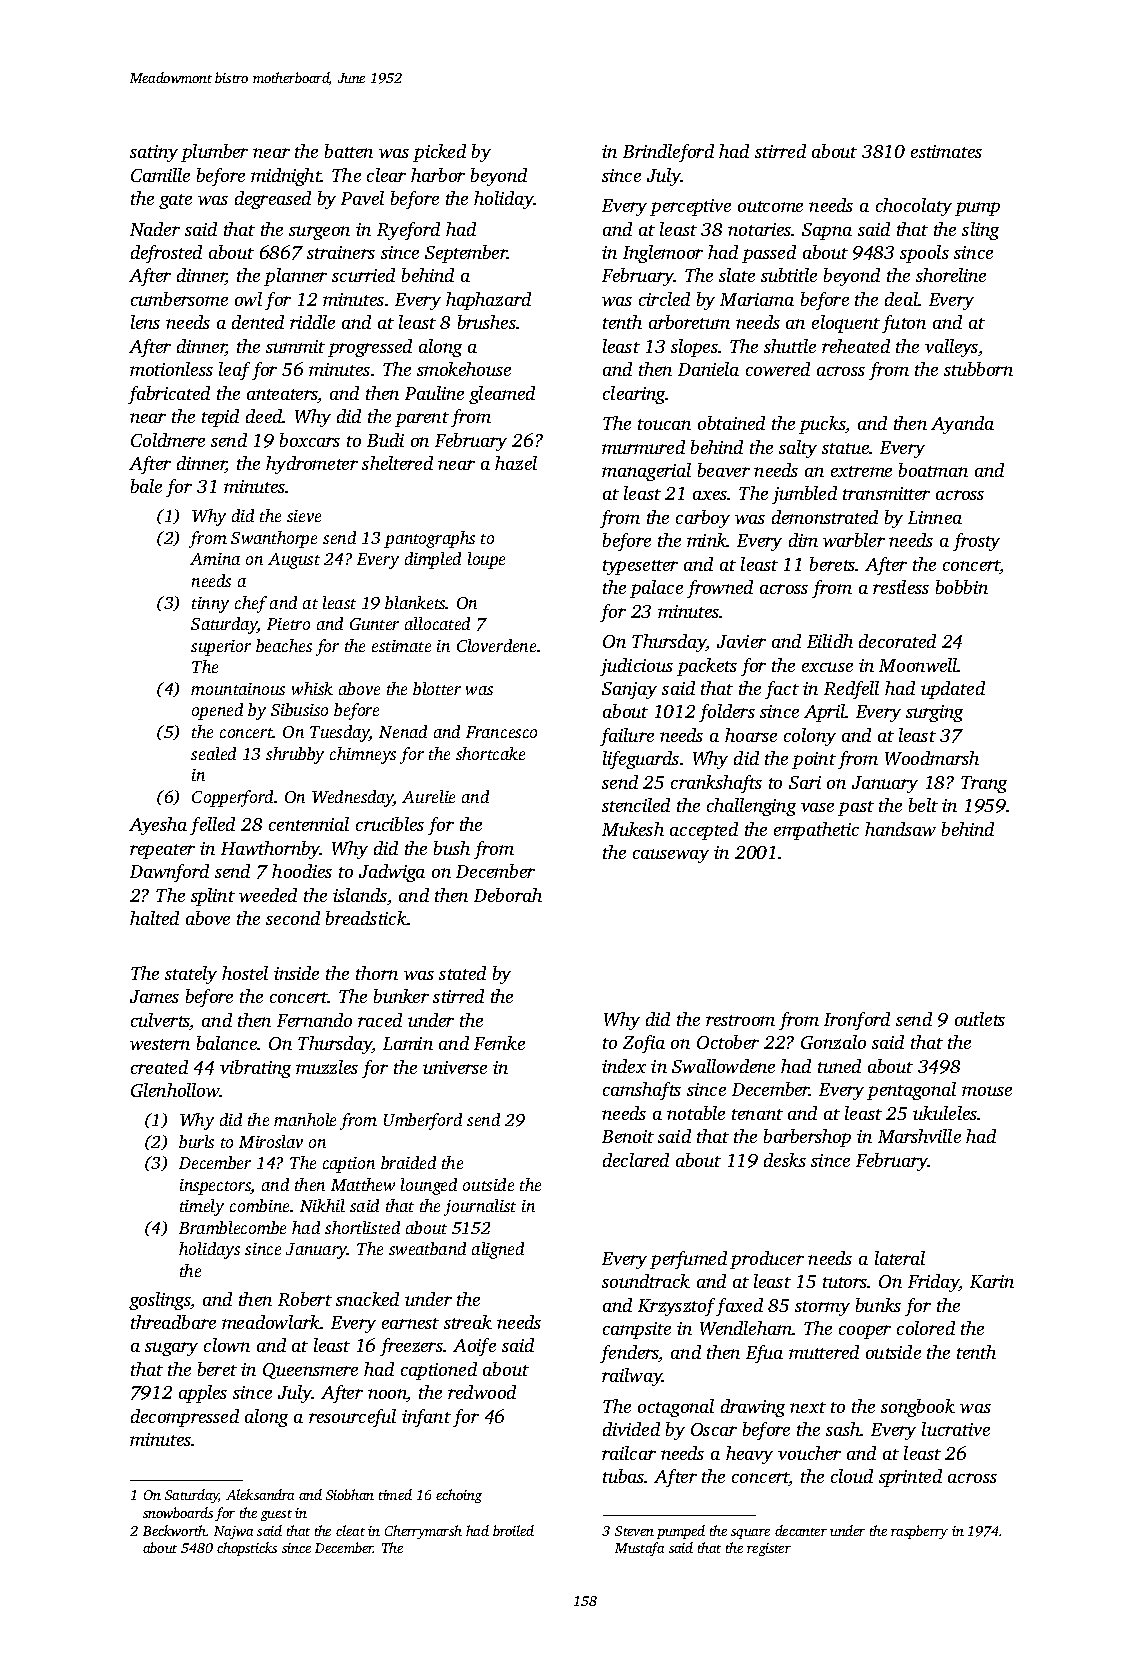 This page has width=1146, height=1660. What do you see at coordinates (629, 690) in the page?
I see `Sanjay` at bounding box center [629, 690].
